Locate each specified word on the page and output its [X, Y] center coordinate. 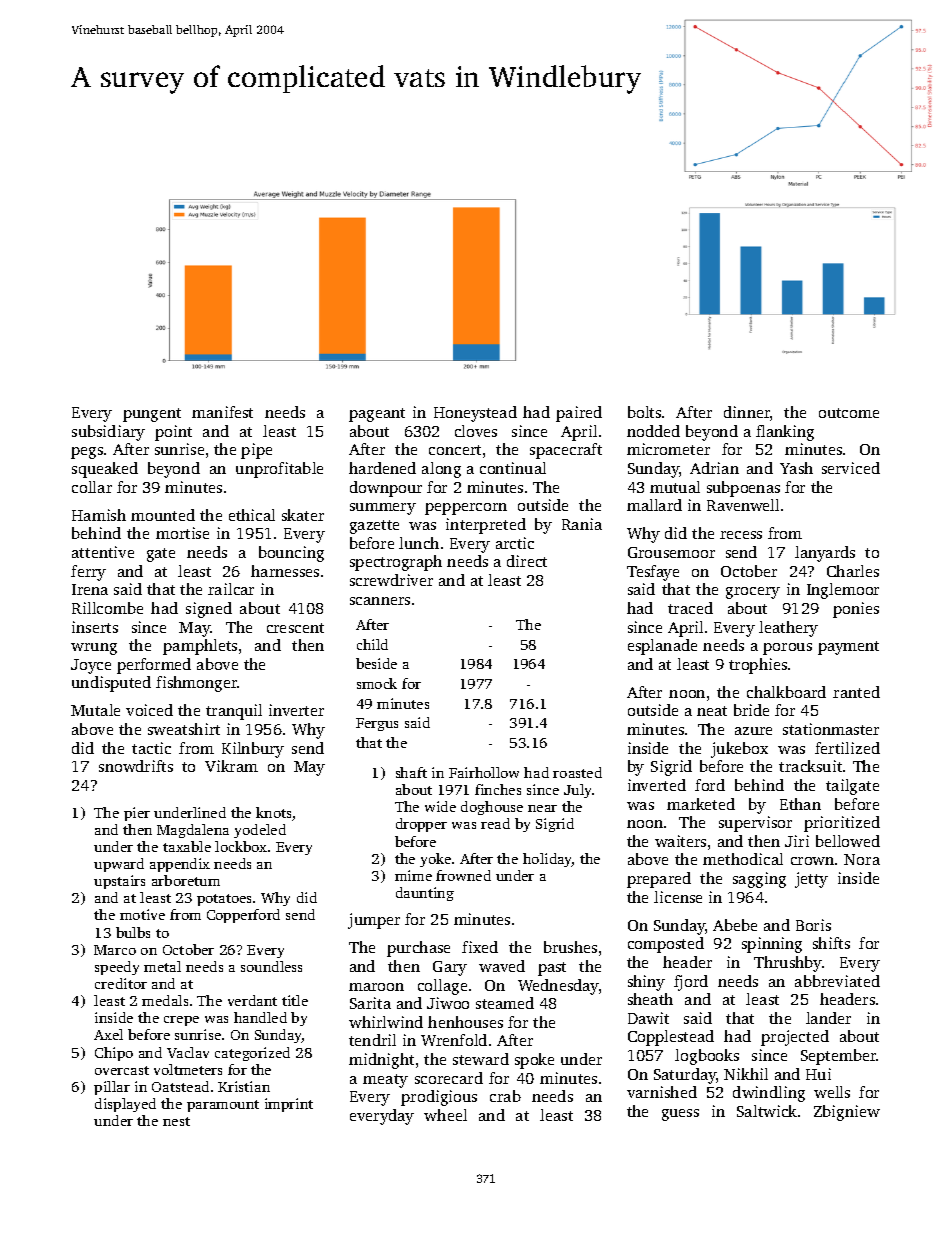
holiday [547, 860]
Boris [813, 925]
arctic [515, 543]
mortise [182, 533]
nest [176, 1121]
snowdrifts [136, 766]
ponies [856, 610]
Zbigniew [847, 1113]
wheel [445, 1115]
